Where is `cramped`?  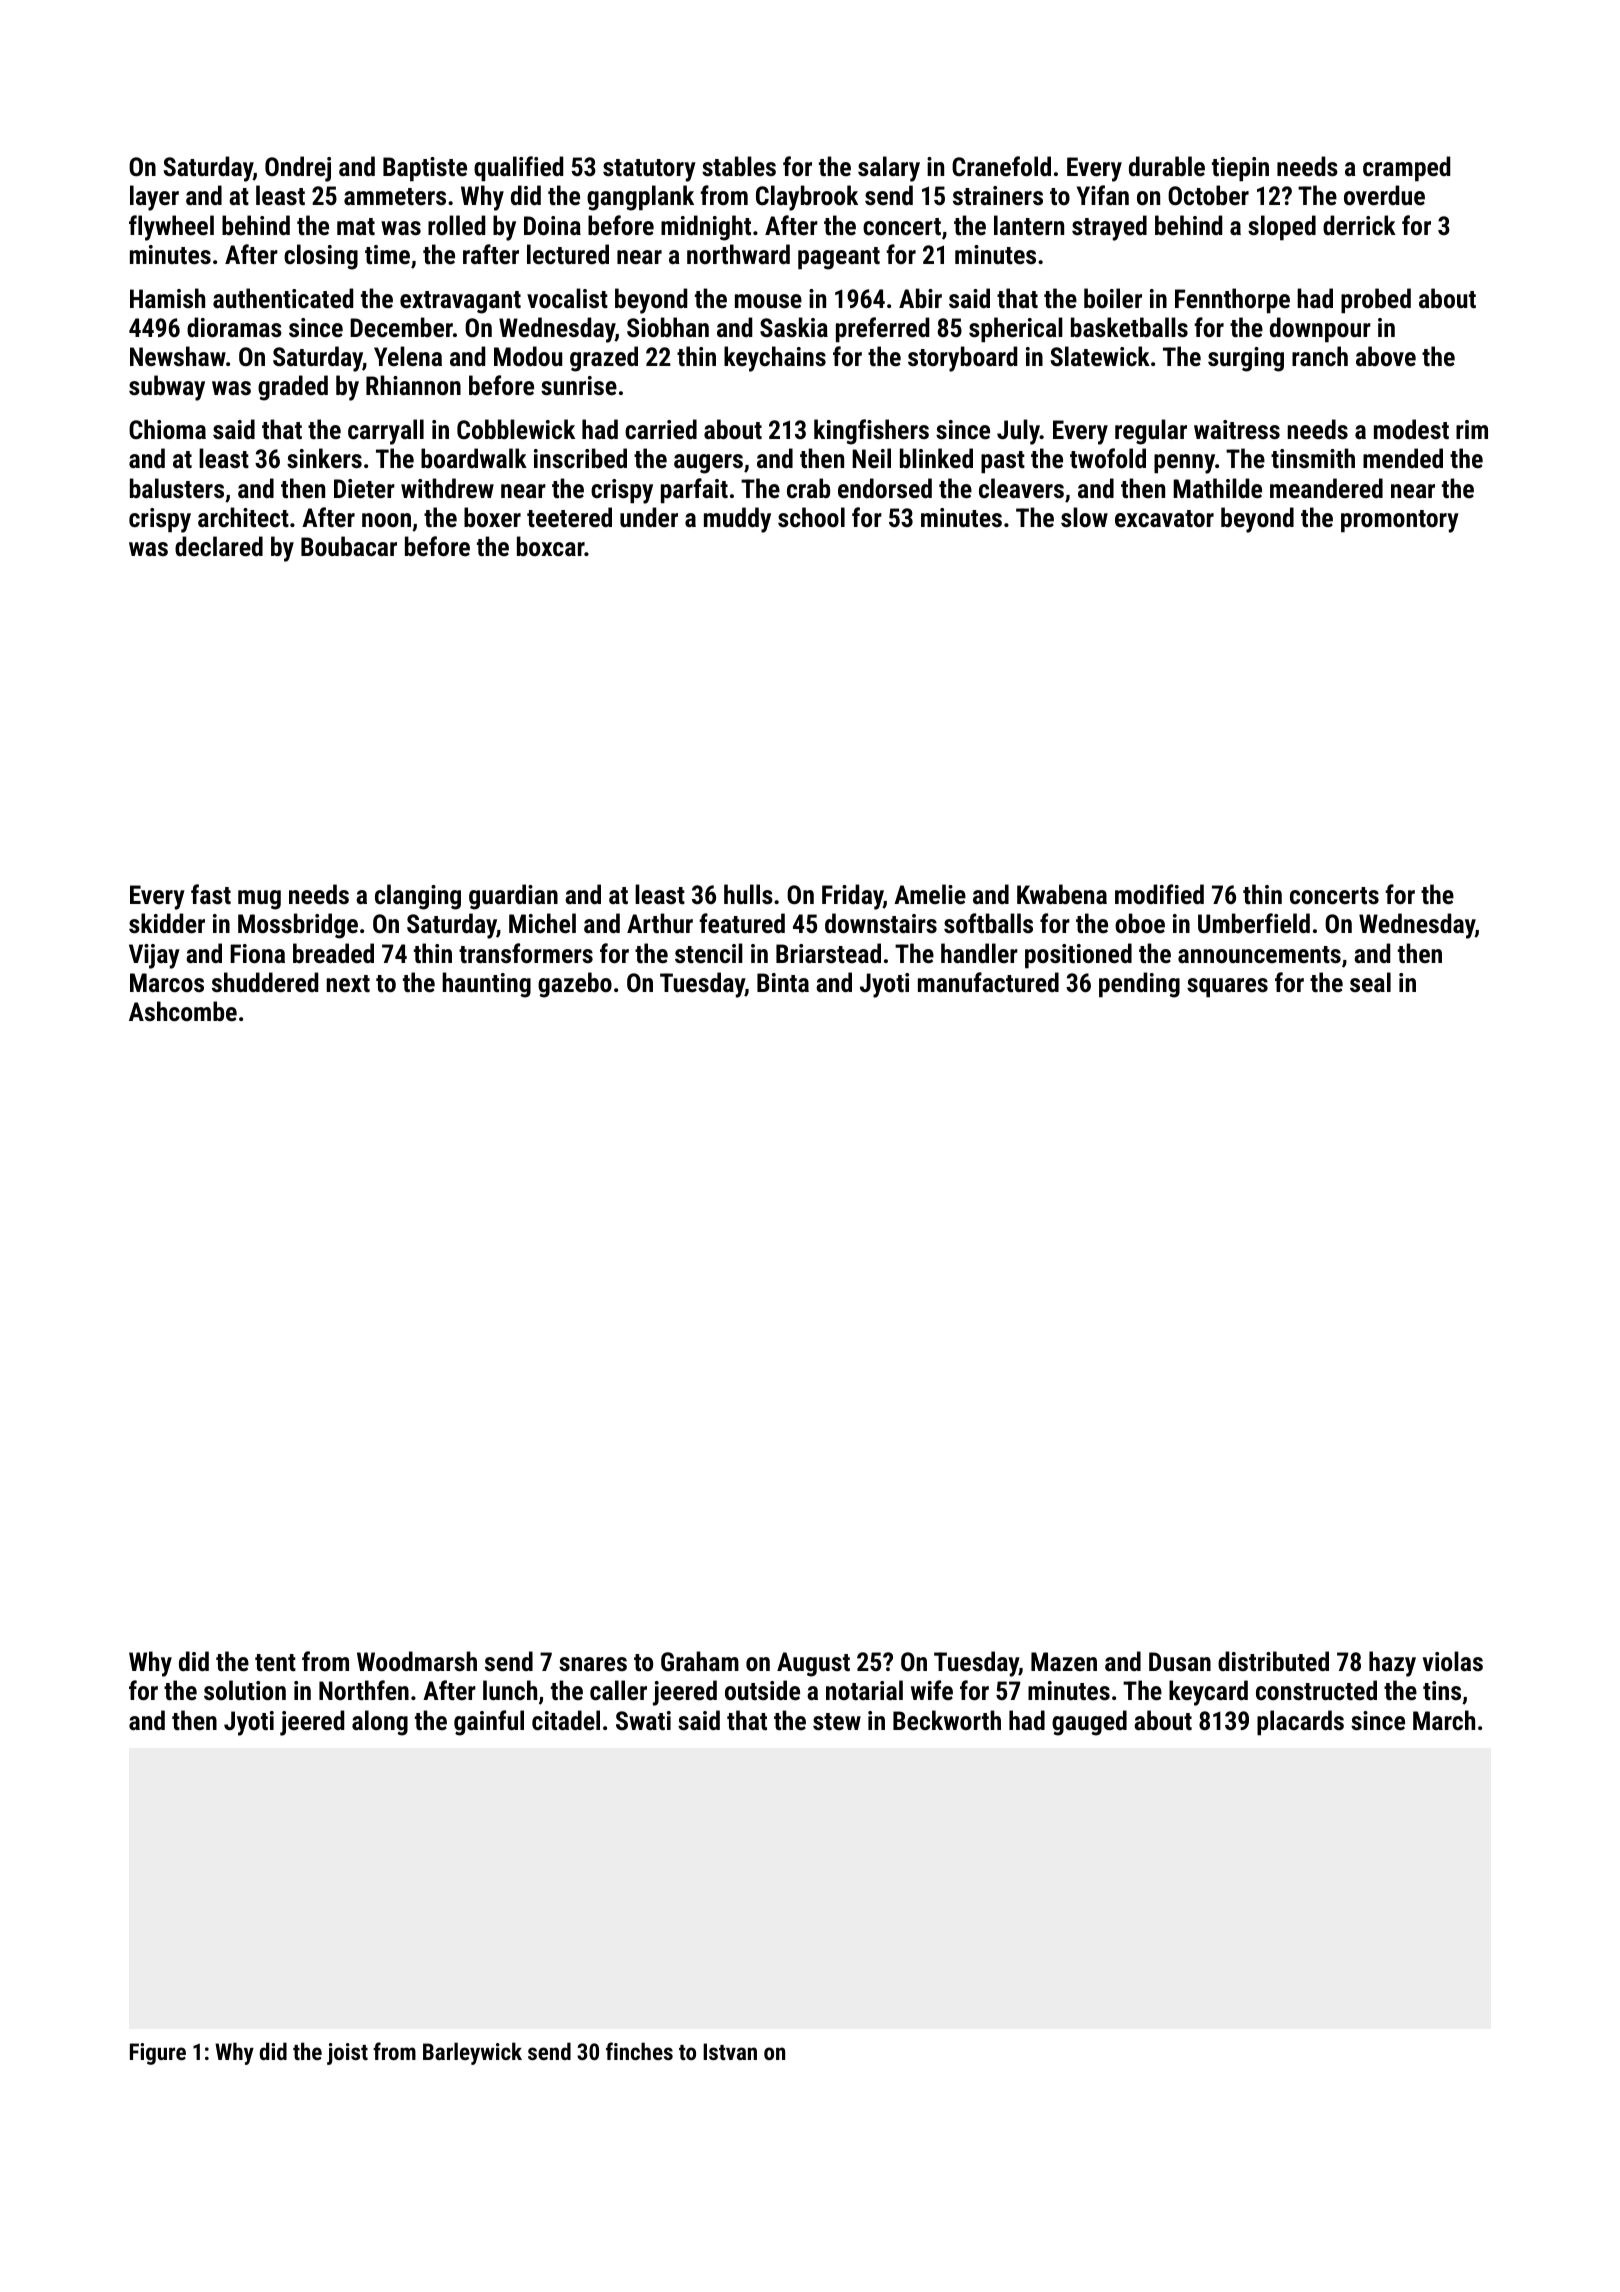 cramped is located at coordinates (1406, 169).
